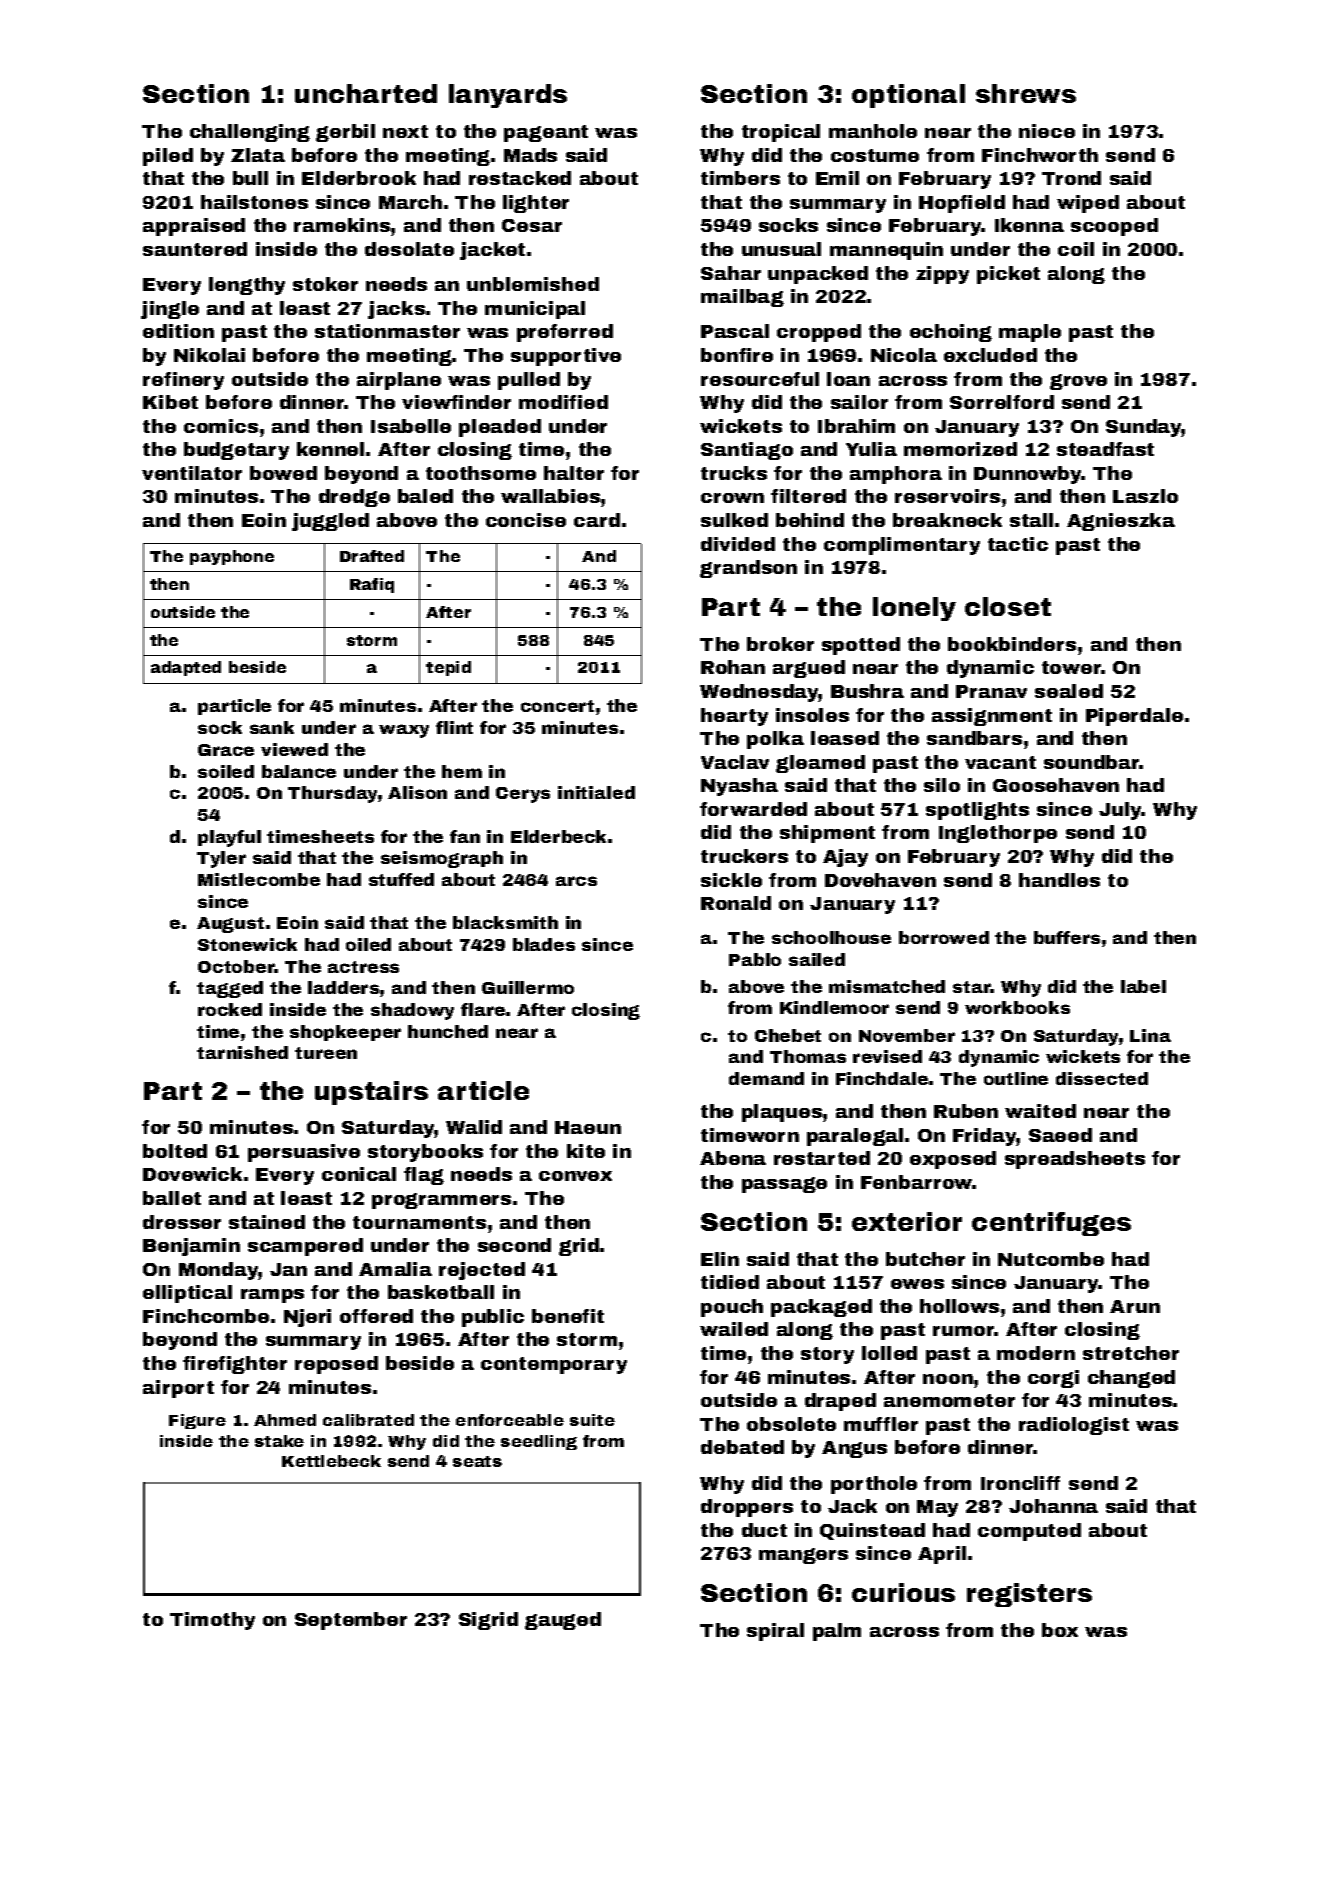 Image resolution: width=1342 pixels, height=1898 pixels. What do you see at coordinates (1131, 1379) in the document?
I see `changed` at bounding box center [1131, 1379].
